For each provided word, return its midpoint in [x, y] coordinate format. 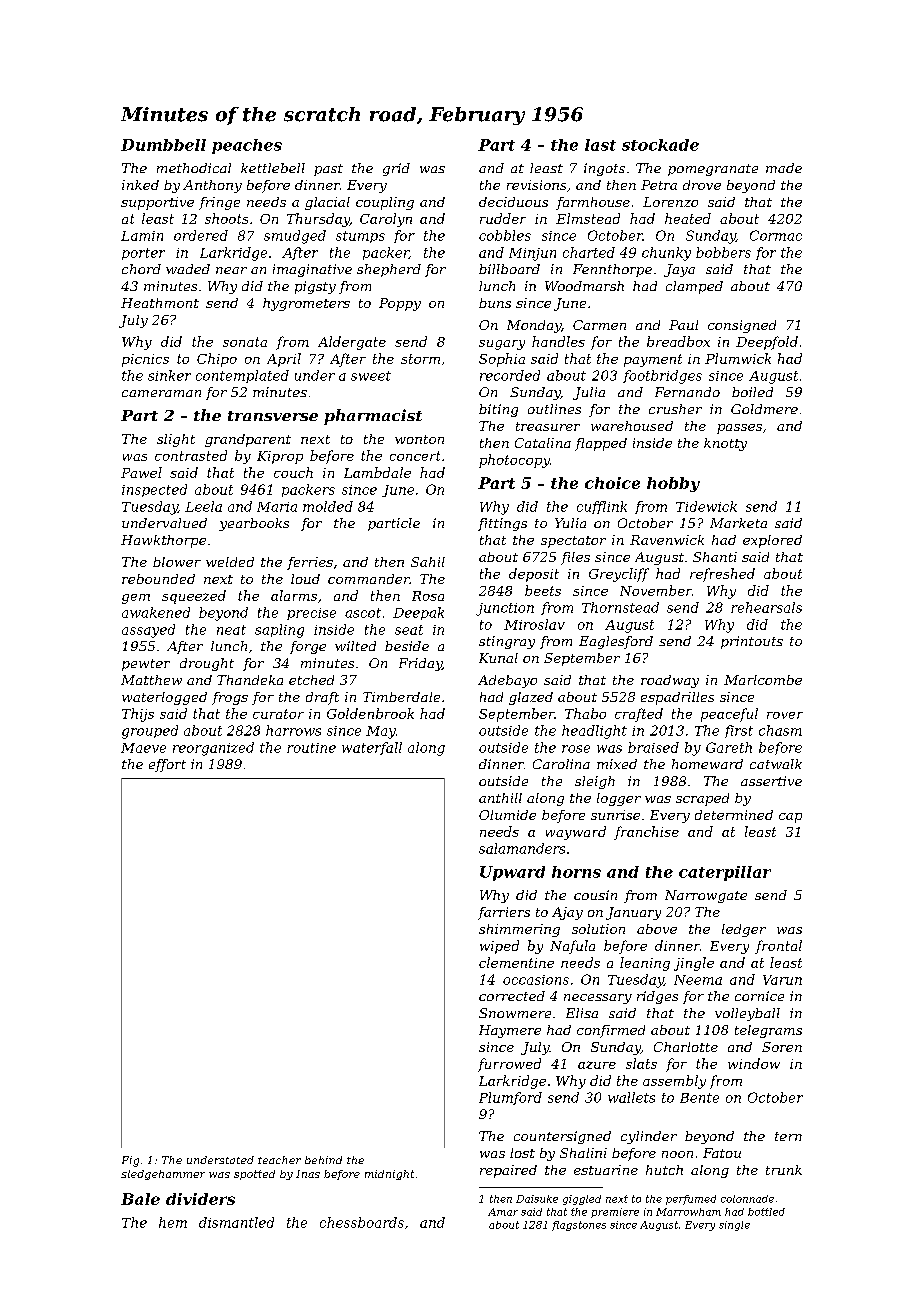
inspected [154, 490]
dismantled [236, 1222]
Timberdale [401, 697]
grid [396, 169]
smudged [295, 237]
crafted [639, 715]
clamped [694, 287]
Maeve [143, 748]
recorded [510, 375]
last [600, 145]
